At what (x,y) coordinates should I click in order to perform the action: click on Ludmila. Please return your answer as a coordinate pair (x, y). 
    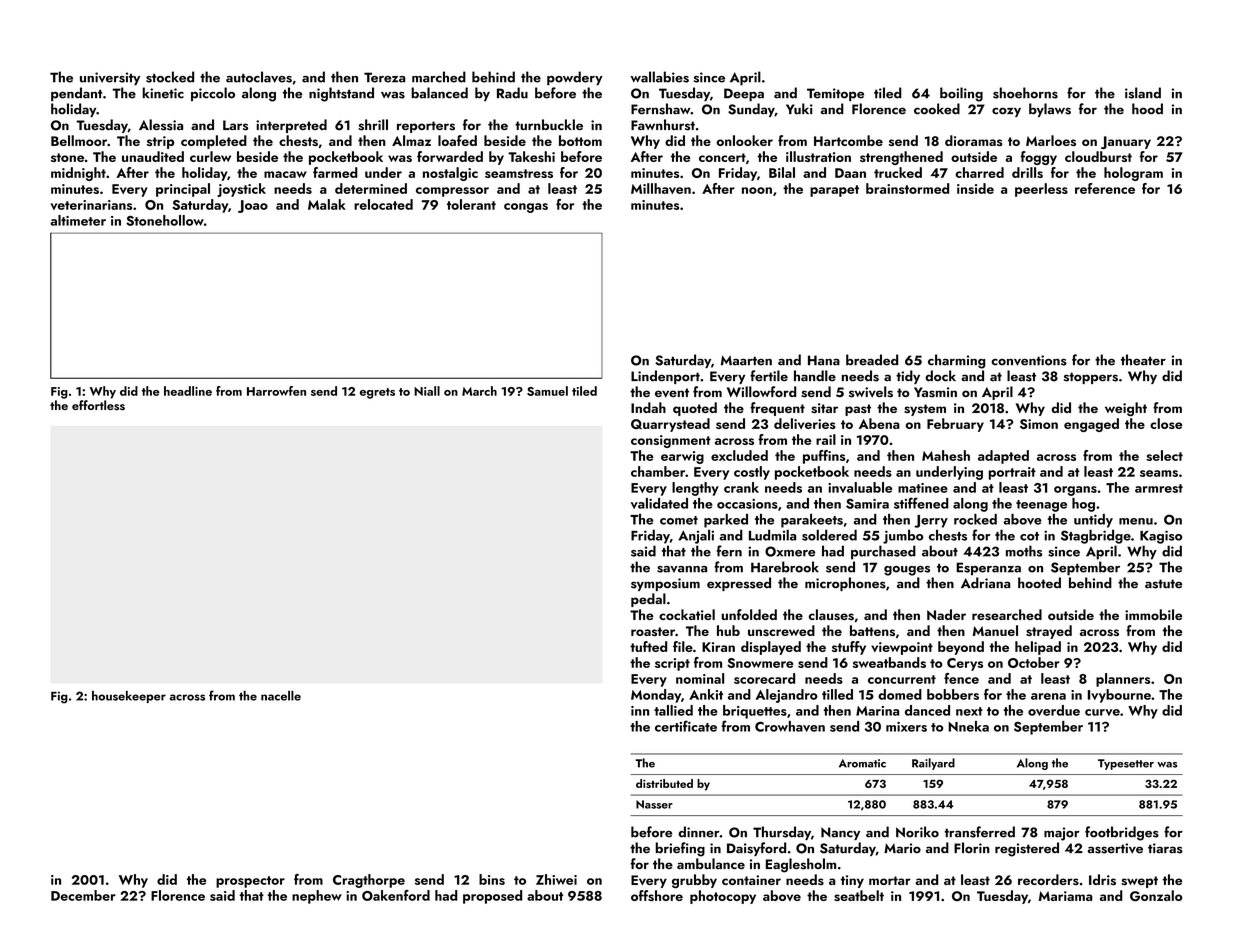
    Looking at the image, I should click on (772, 535).
